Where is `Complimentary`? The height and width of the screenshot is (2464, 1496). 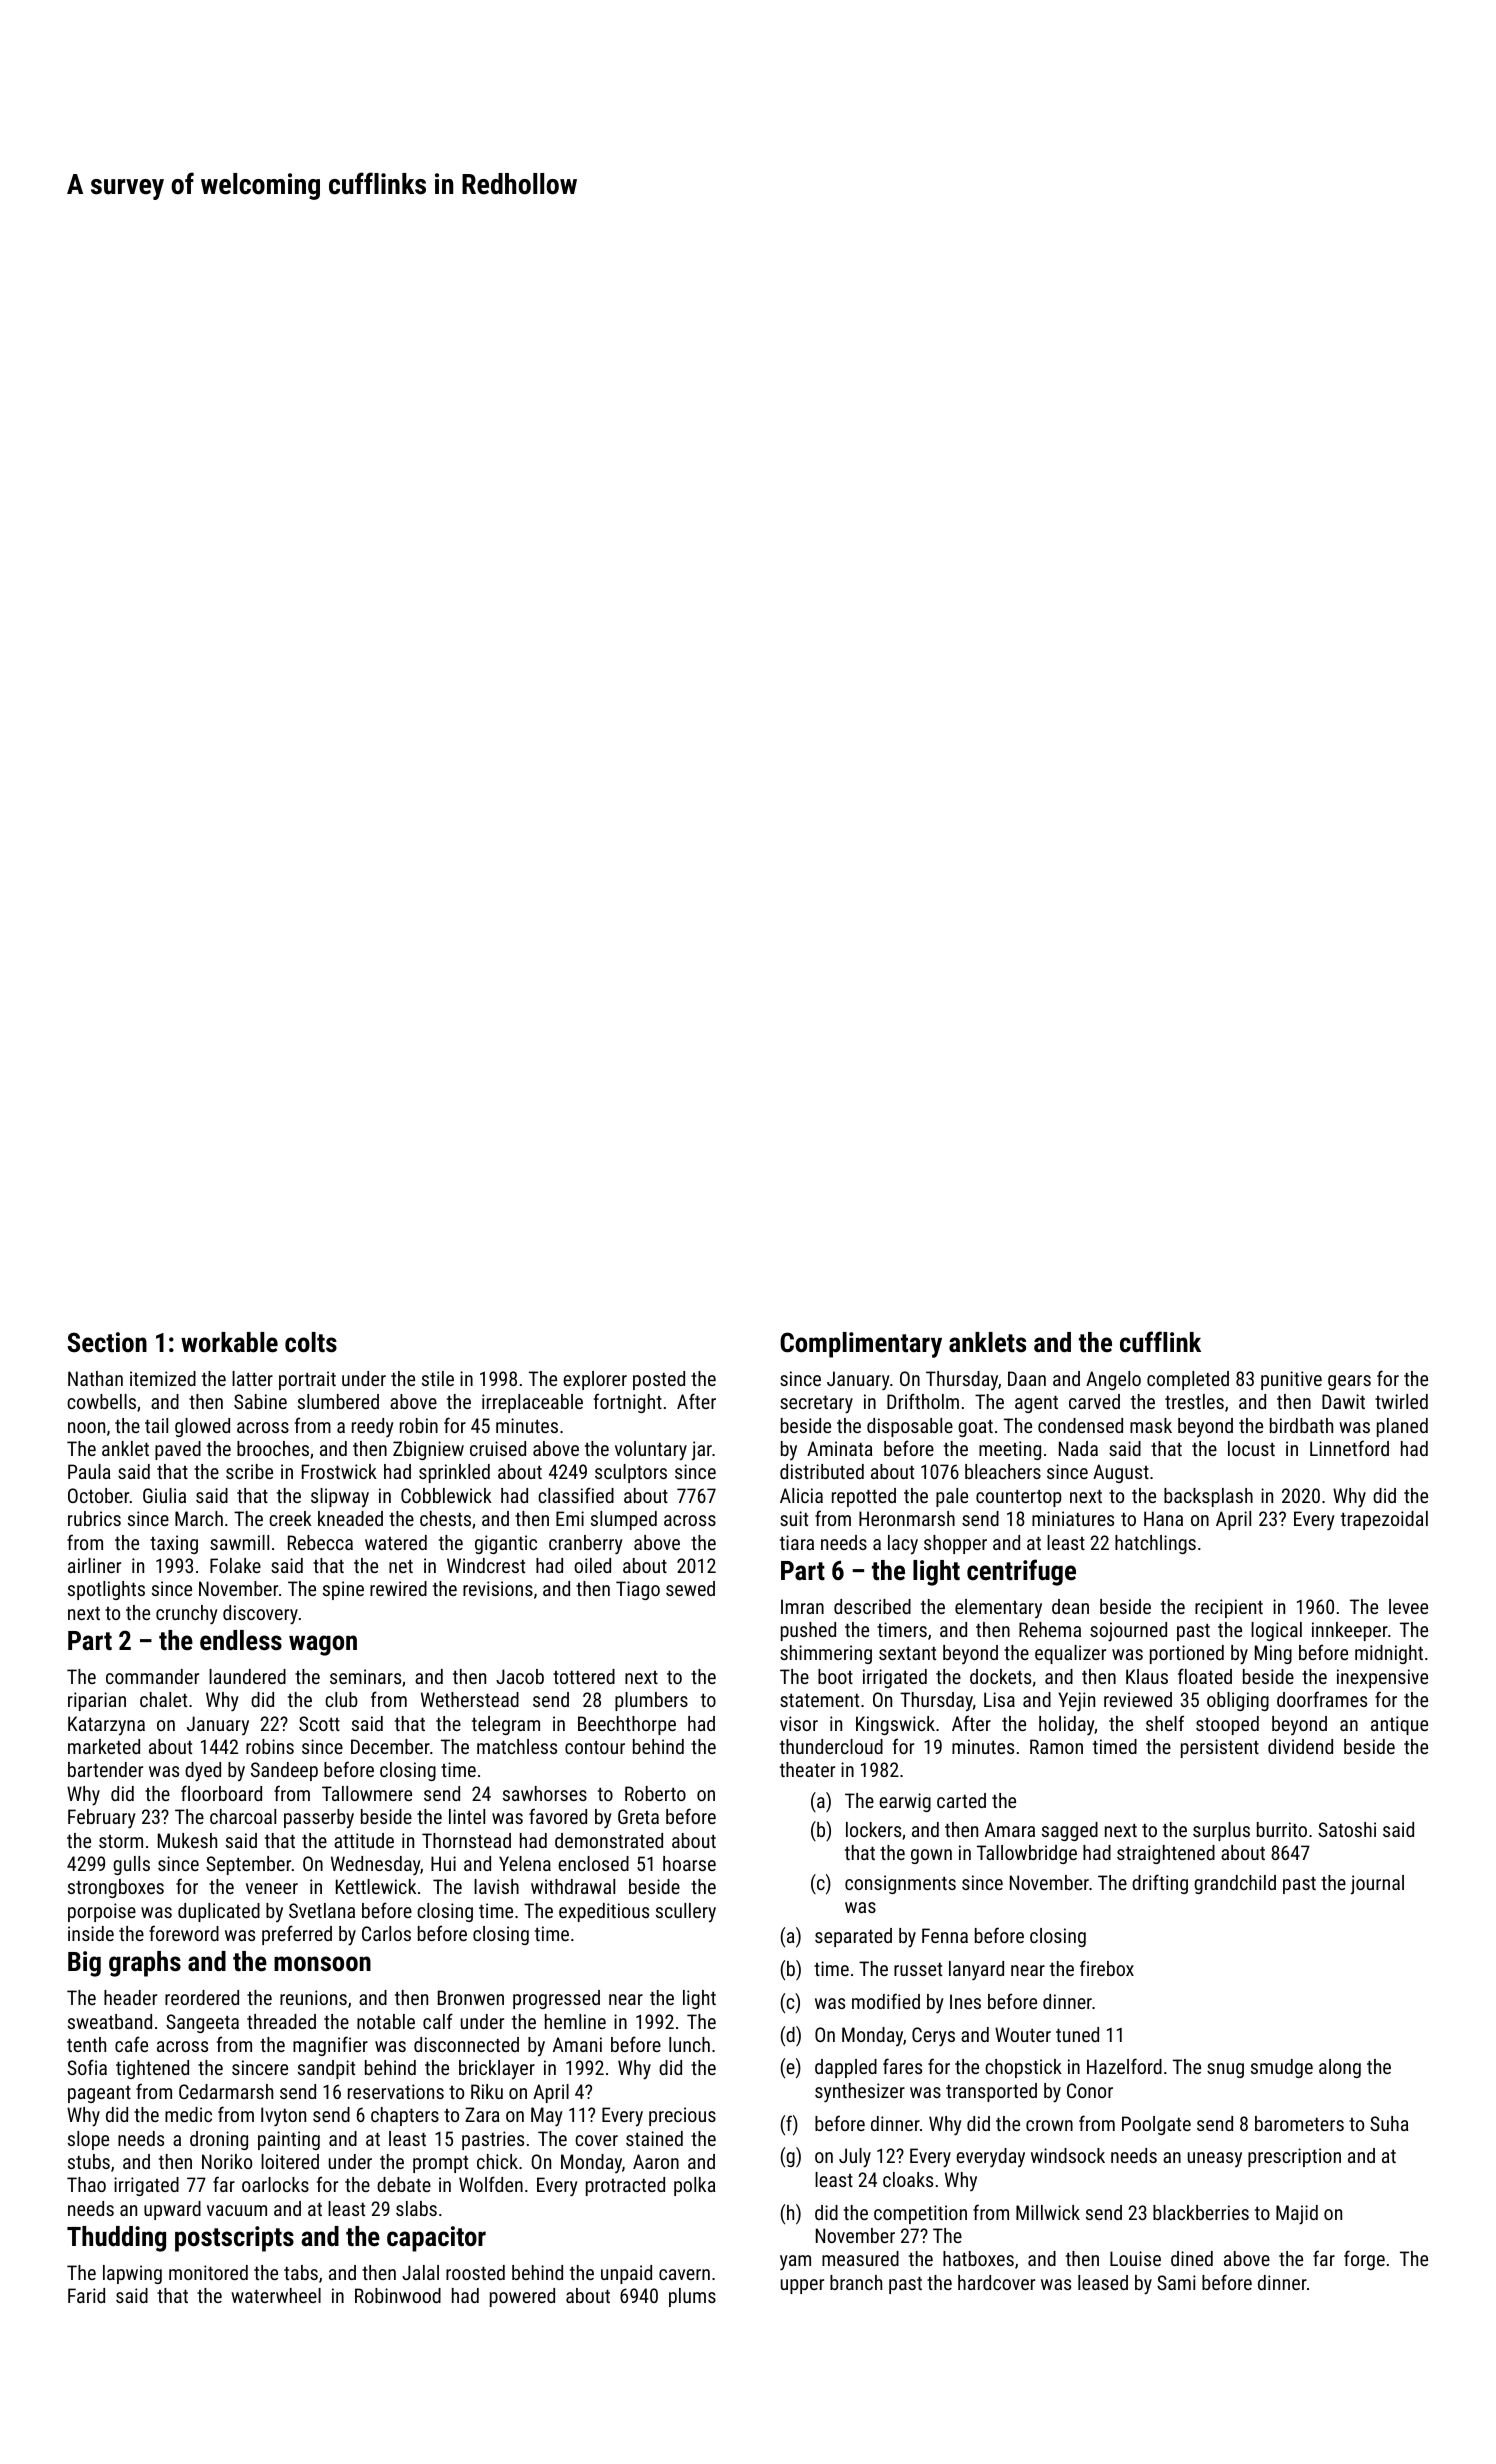
Complimentary is located at coordinates (861, 1345).
